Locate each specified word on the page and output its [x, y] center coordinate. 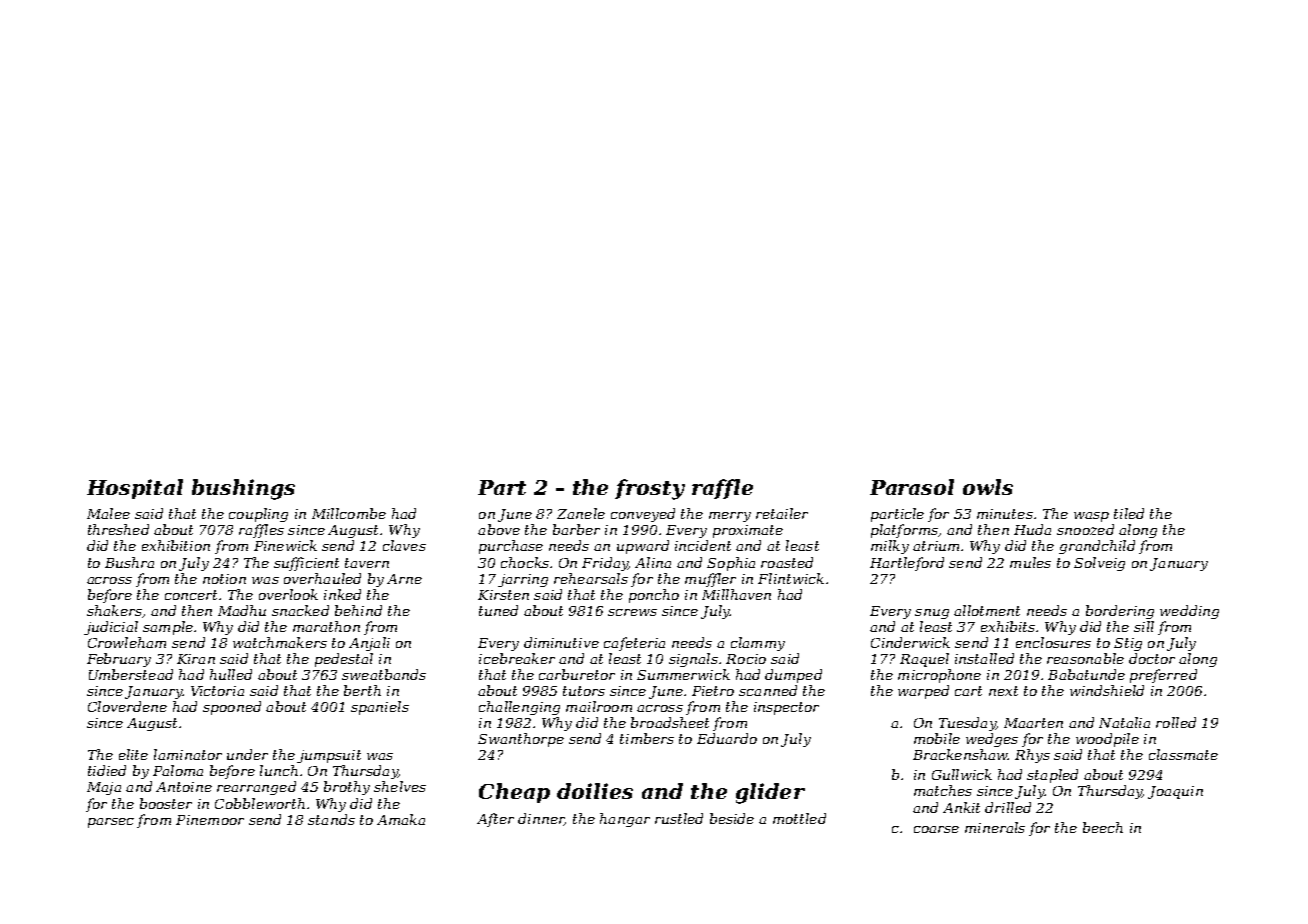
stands [331, 819]
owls [988, 487]
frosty [650, 489]
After [495, 820]
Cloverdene [127, 706]
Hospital [135, 489]
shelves [400, 786]
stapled [1052, 776]
